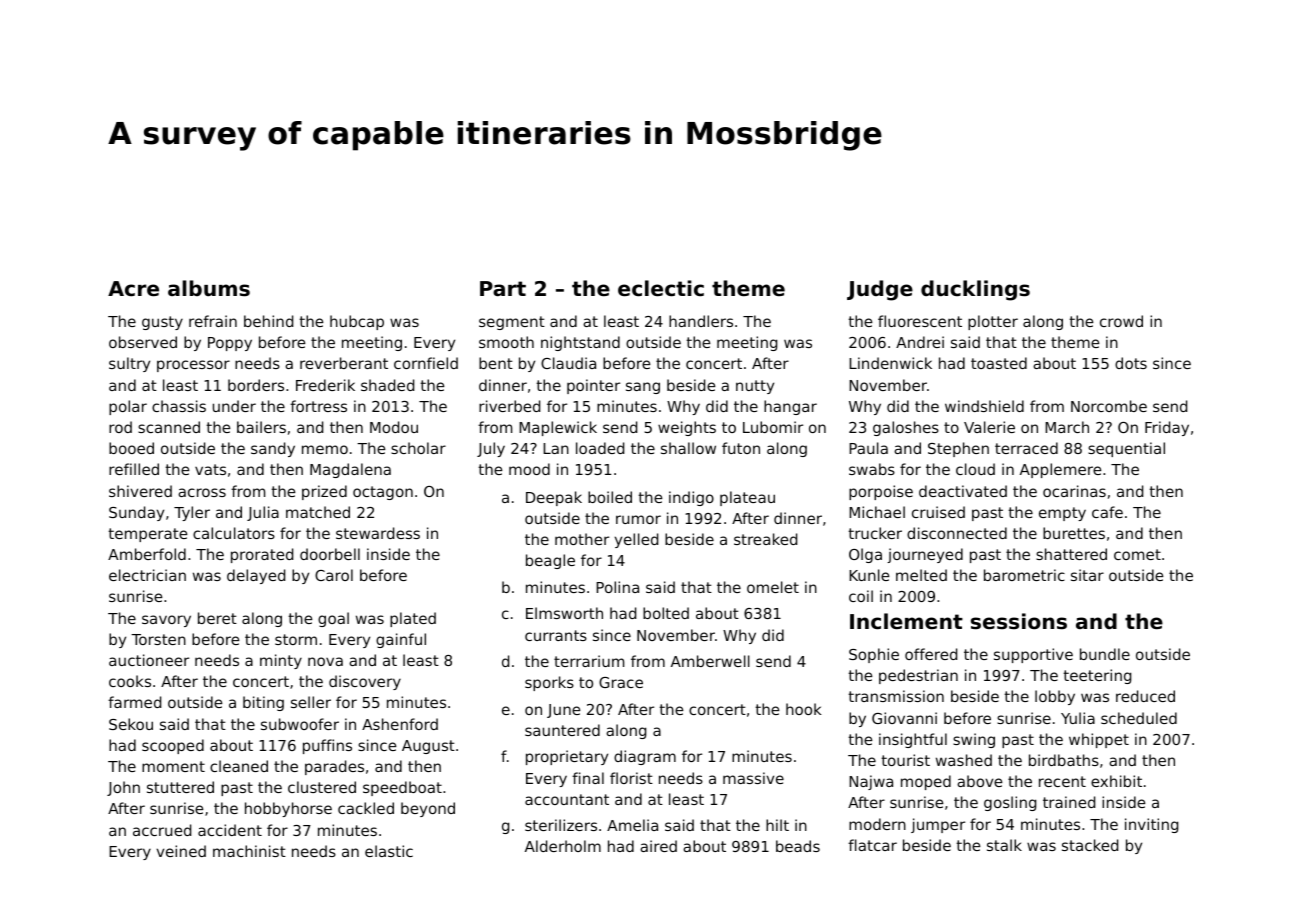  I want to click on sultry, so click(129, 364).
